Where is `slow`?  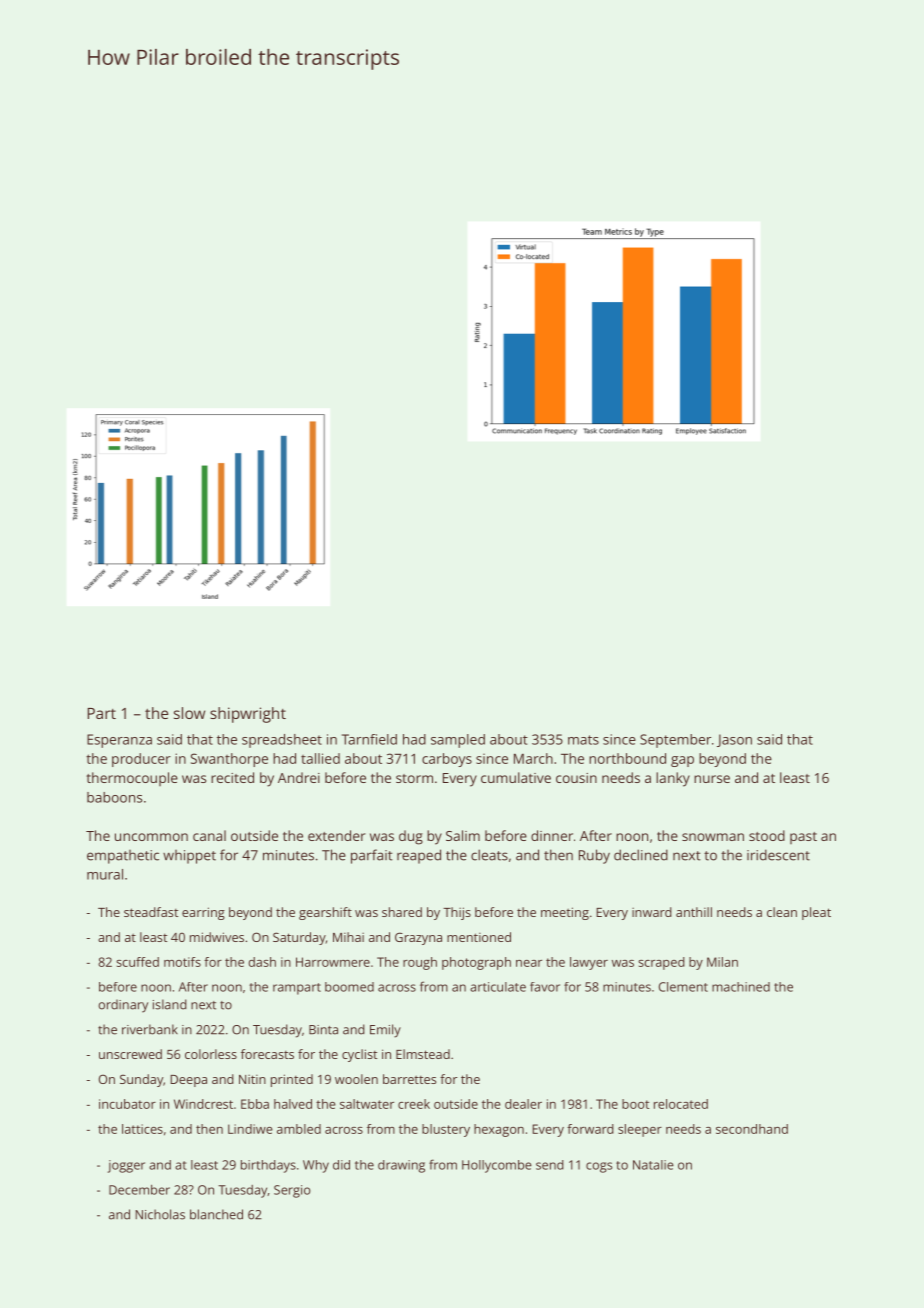
slow is located at coordinates (189, 713).
